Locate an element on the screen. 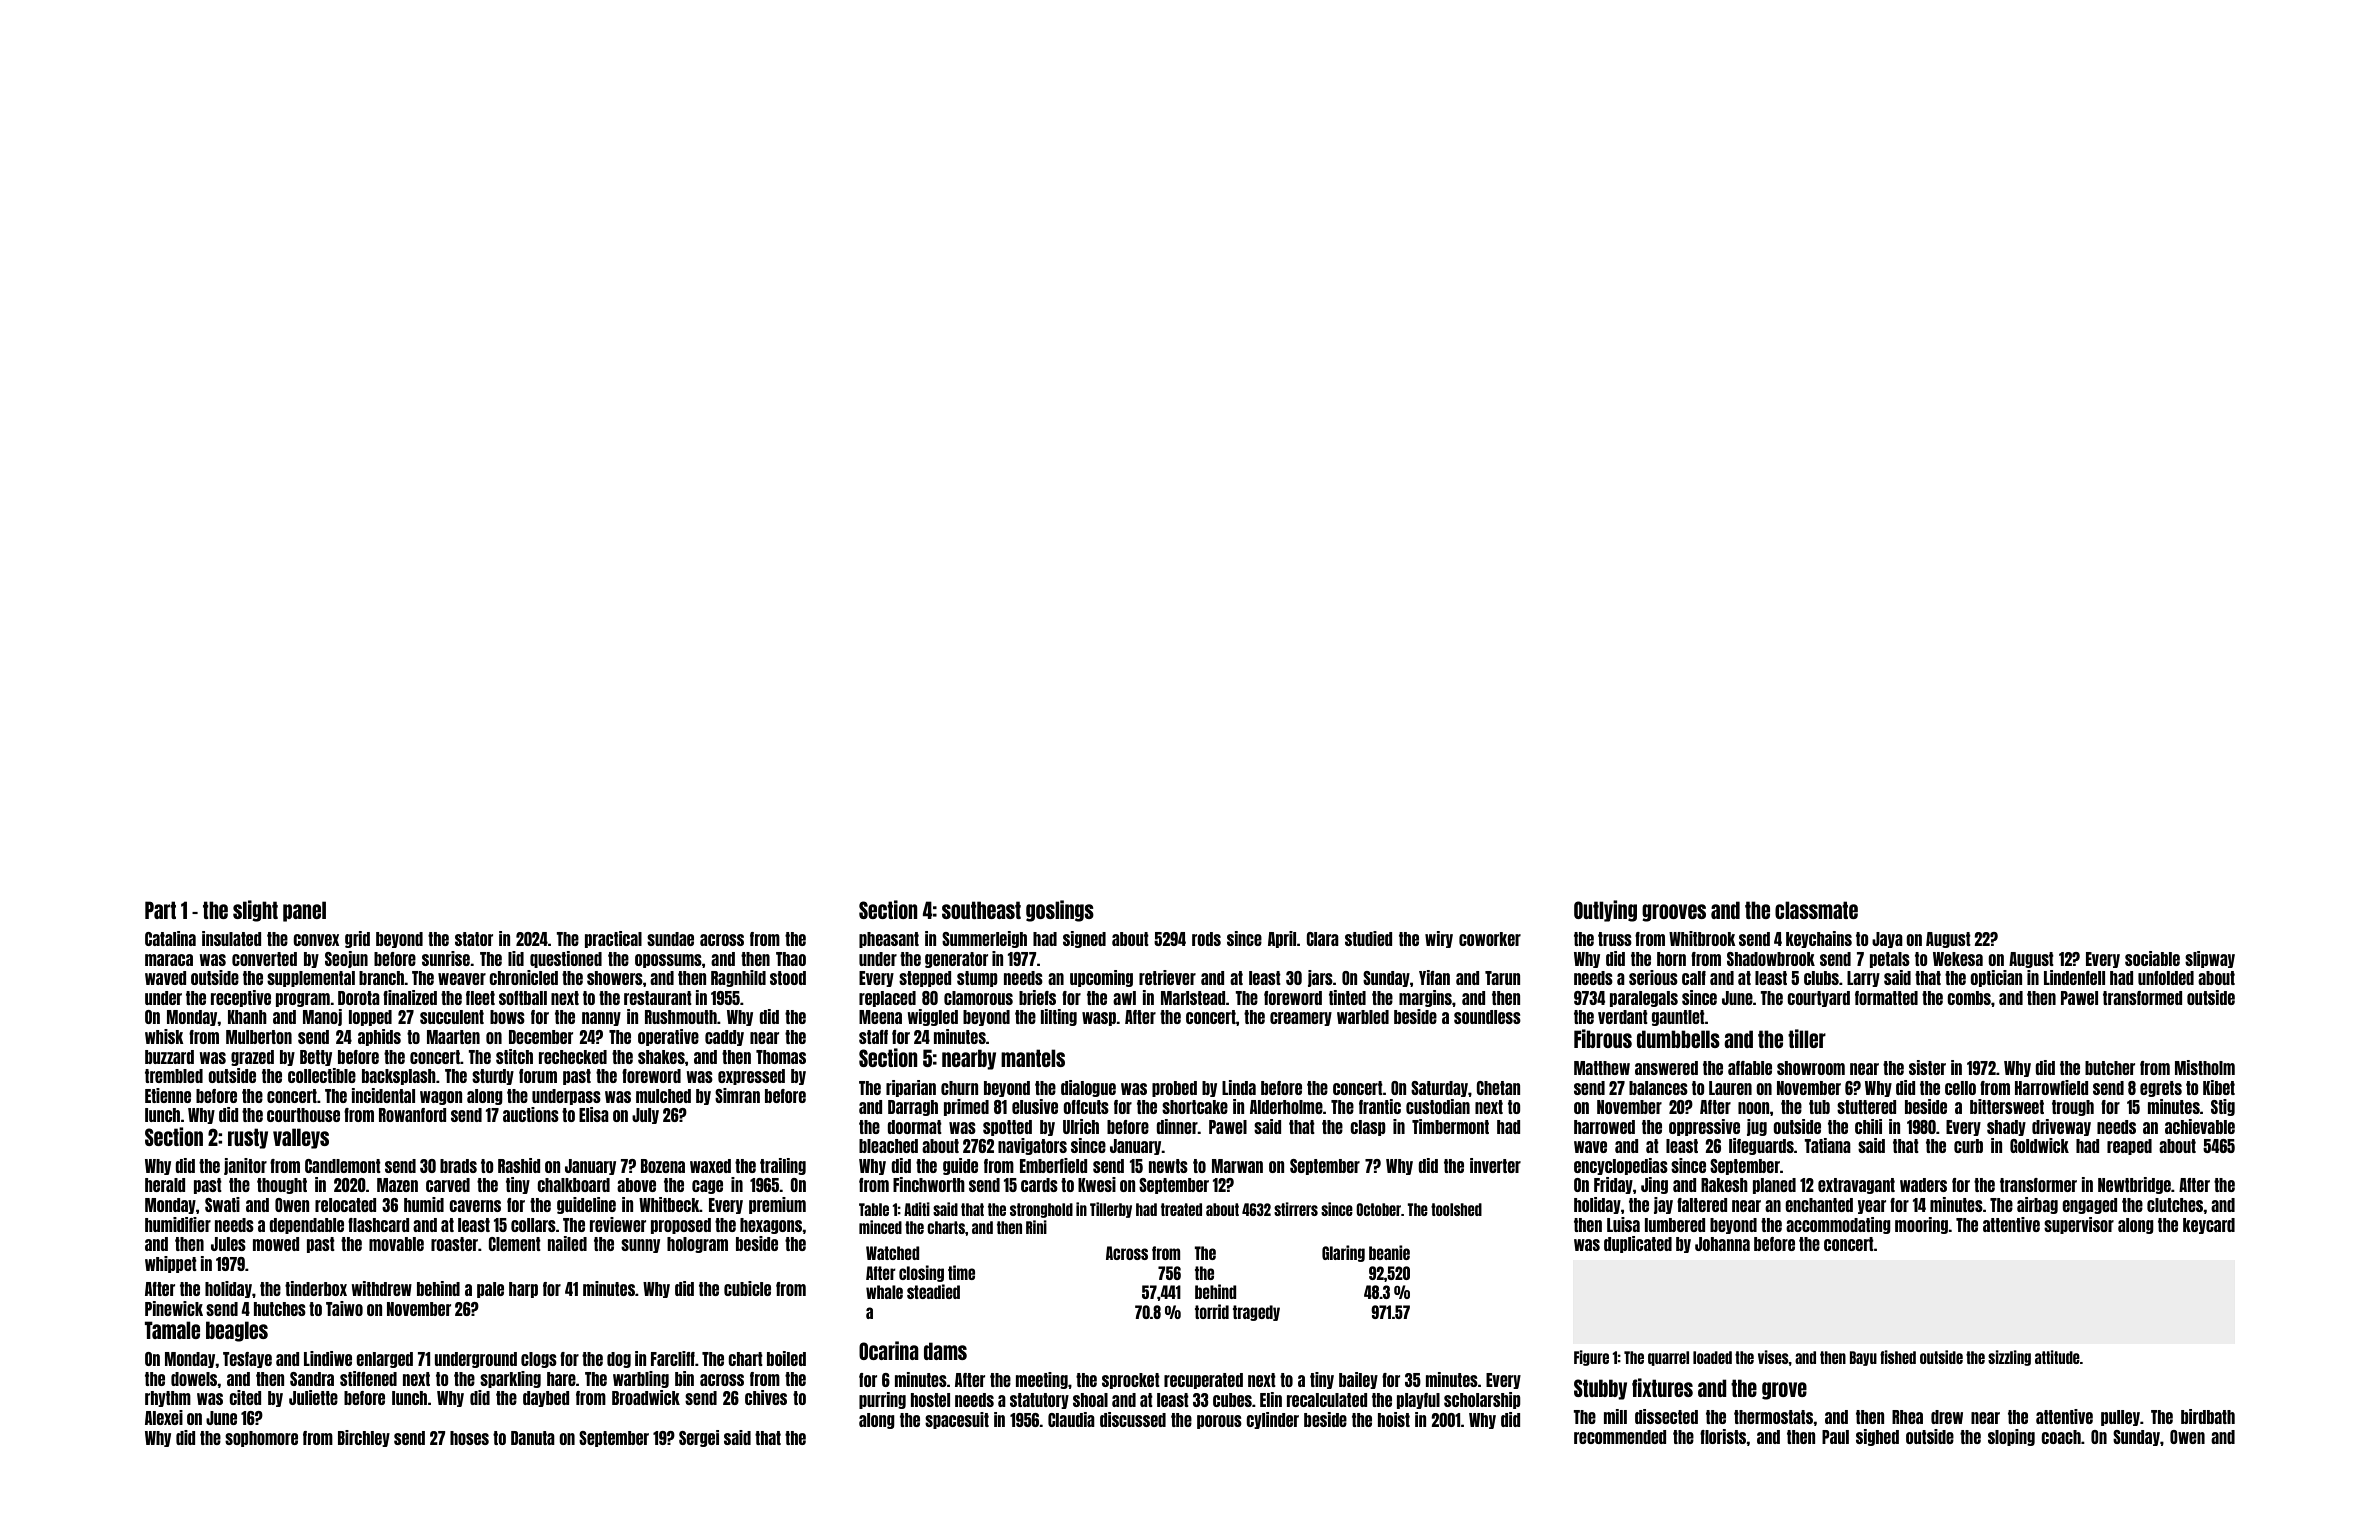  combs is located at coordinates (1969, 998).
